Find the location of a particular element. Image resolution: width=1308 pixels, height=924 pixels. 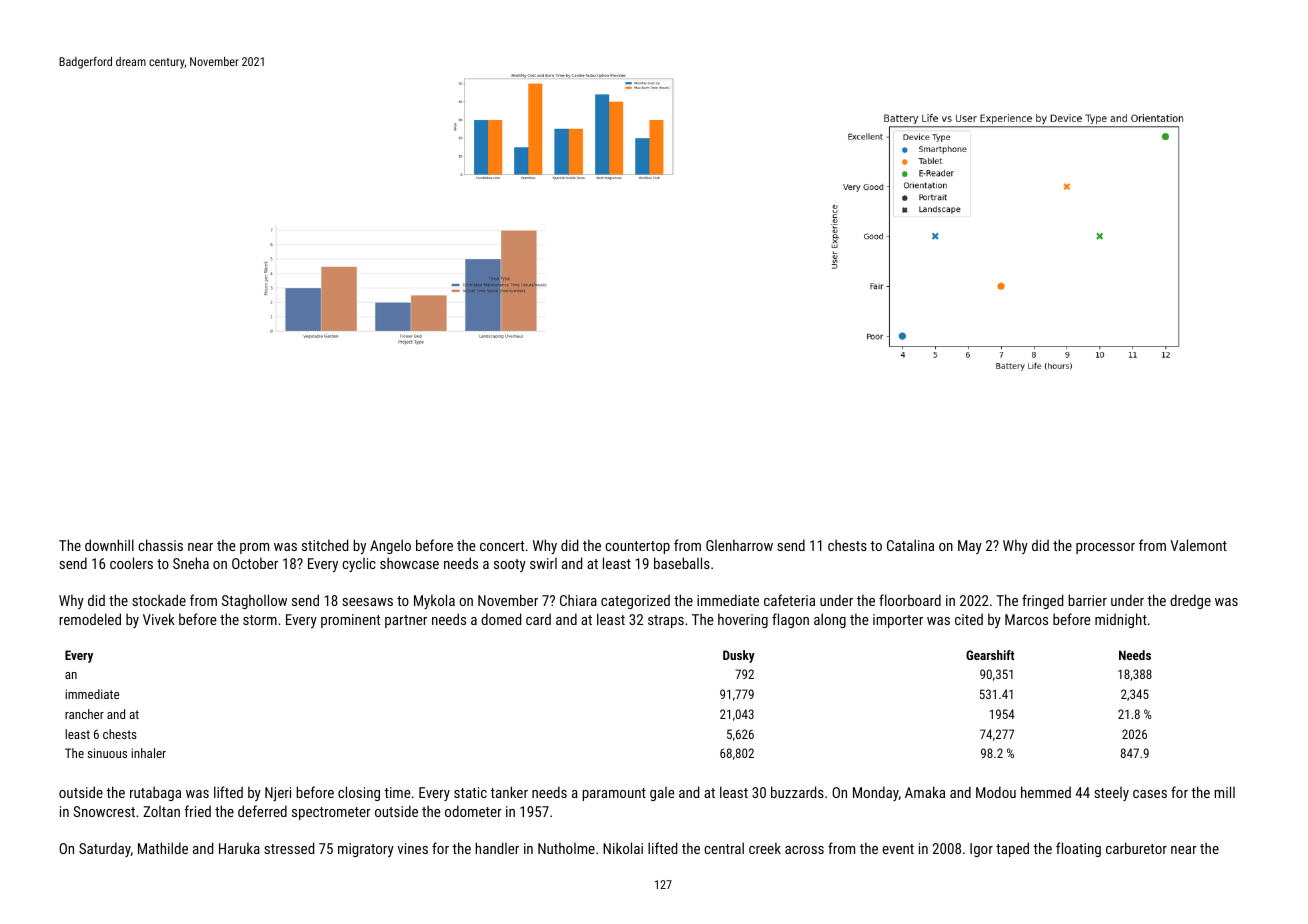

coolers is located at coordinates (131, 563).
